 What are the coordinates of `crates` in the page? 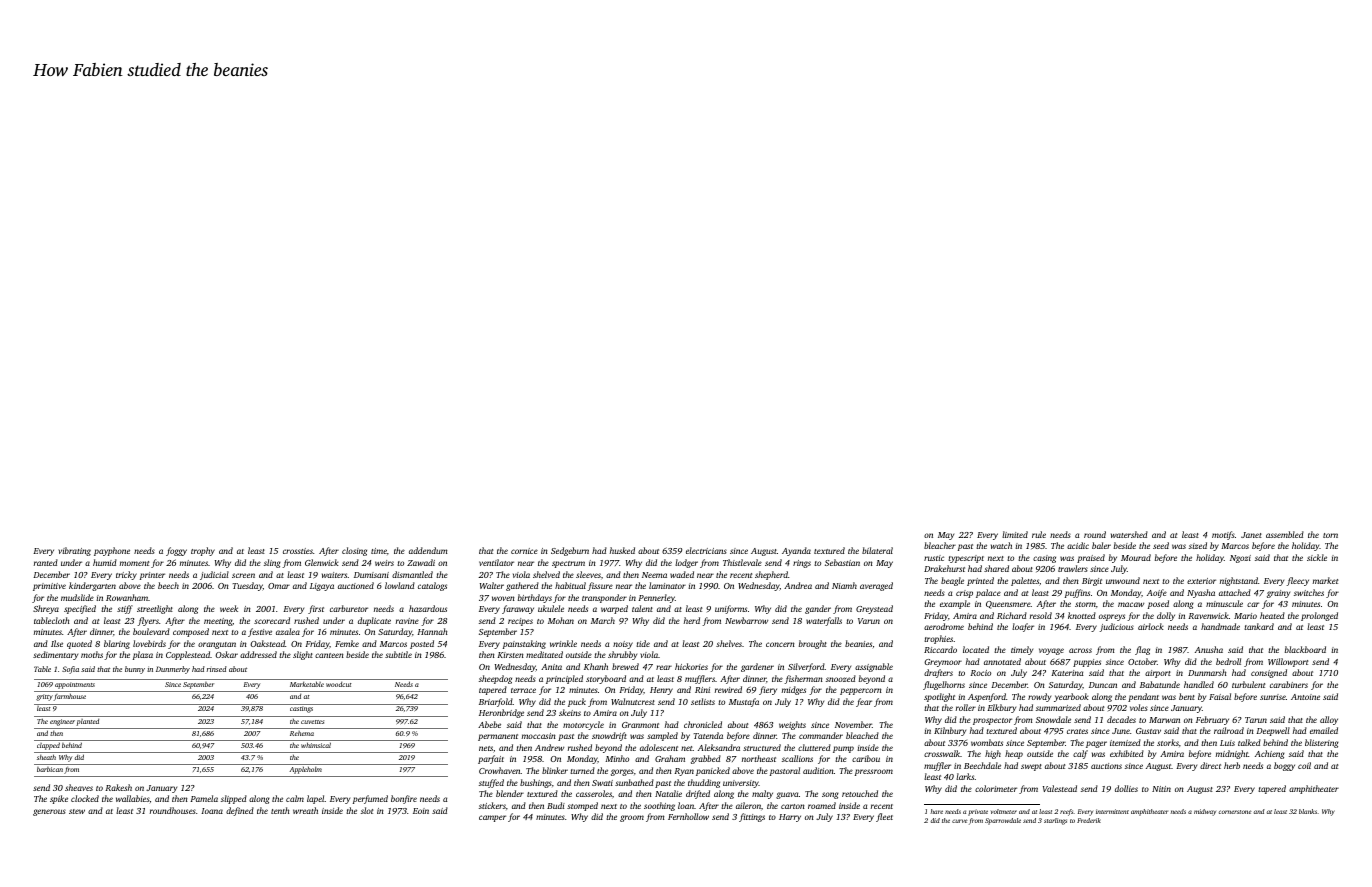 It's located at (1077, 731).
